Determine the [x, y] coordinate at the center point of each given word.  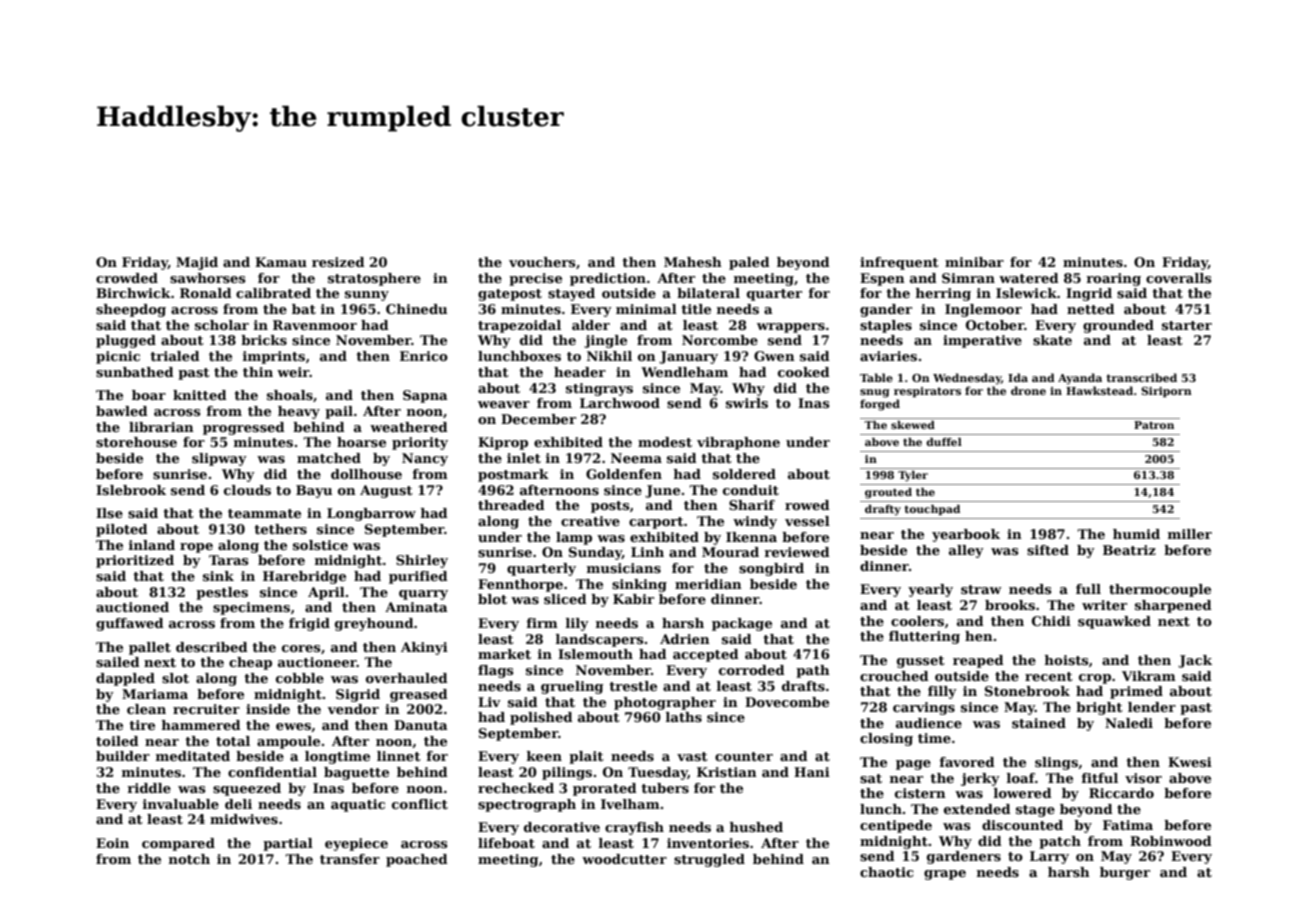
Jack [1195, 661]
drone [1028, 390]
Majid [197, 263]
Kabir [633, 599]
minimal [646, 309]
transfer [350, 859]
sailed [118, 662]
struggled [709, 860]
